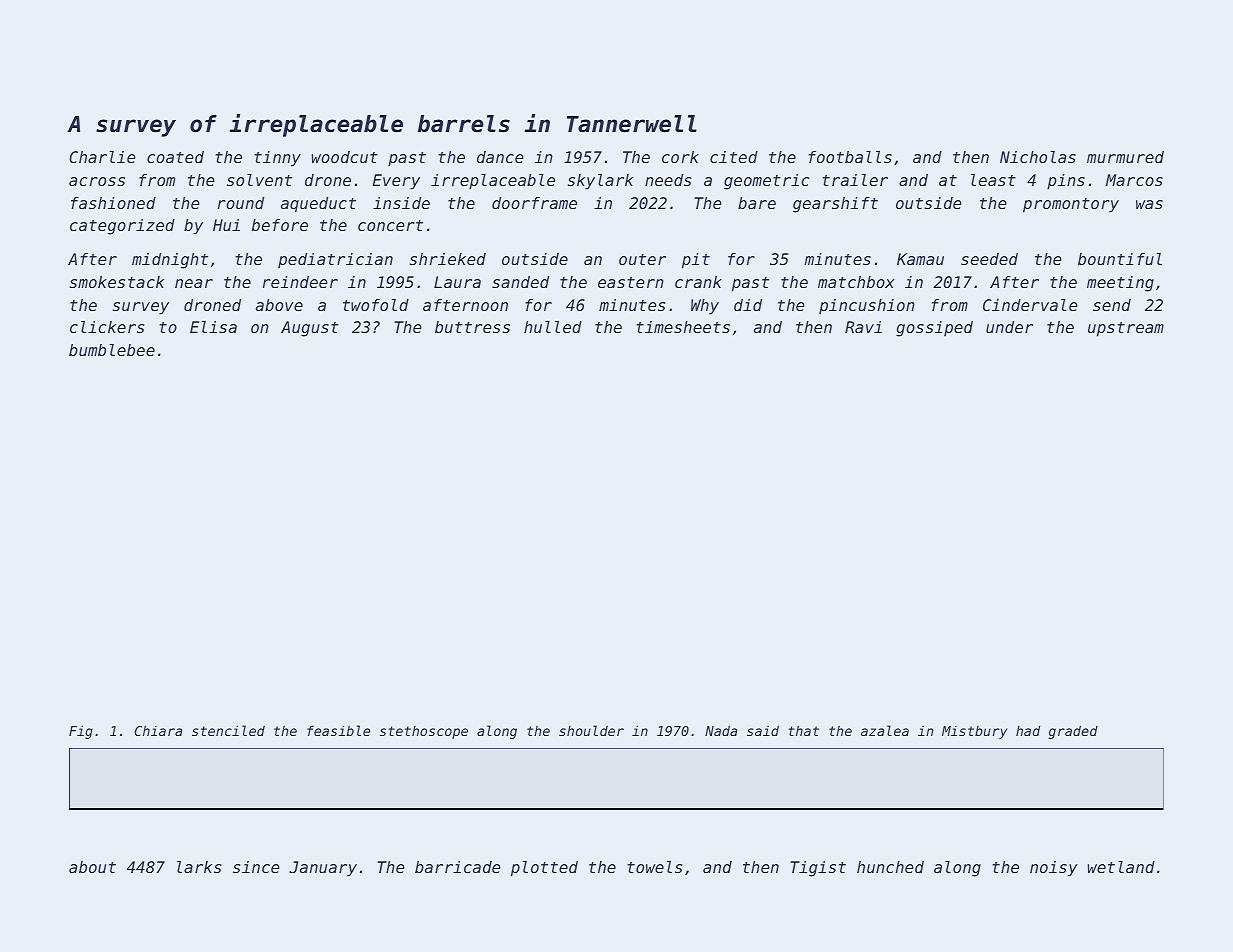  What do you see at coordinates (1071, 205) in the image?
I see `promontory` at bounding box center [1071, 205].
